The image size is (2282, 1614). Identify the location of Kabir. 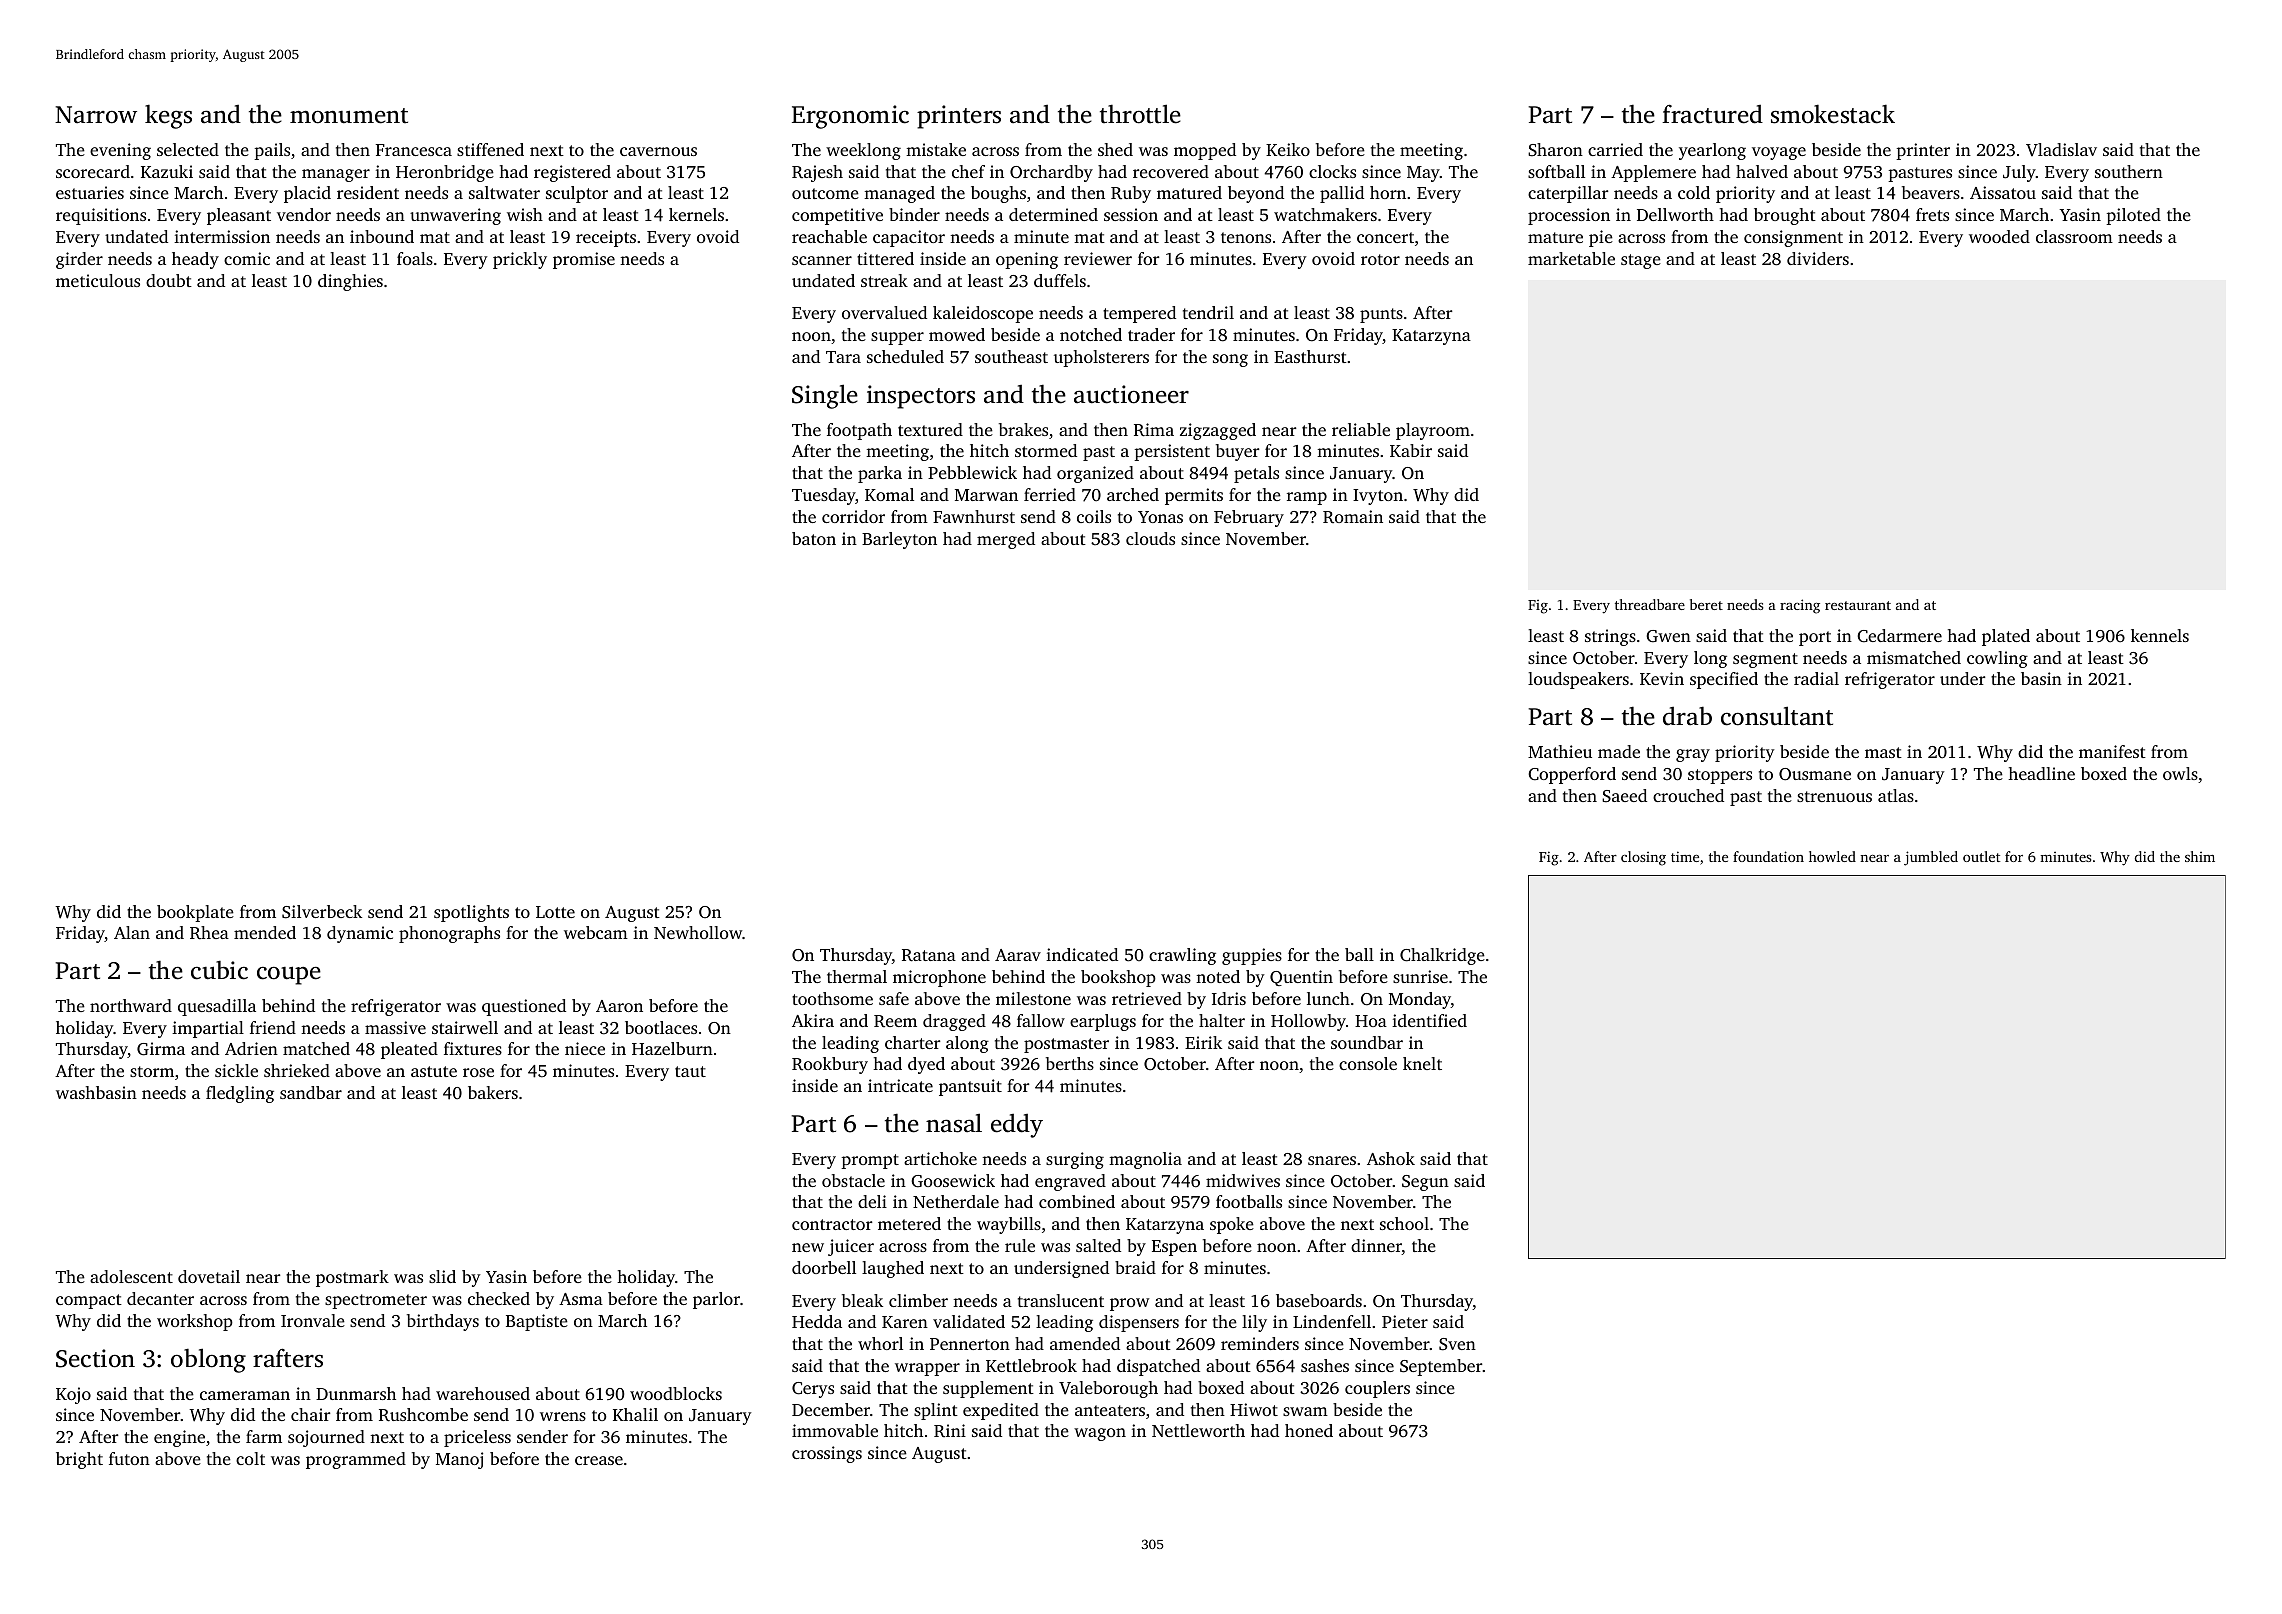
(1411, 450).
